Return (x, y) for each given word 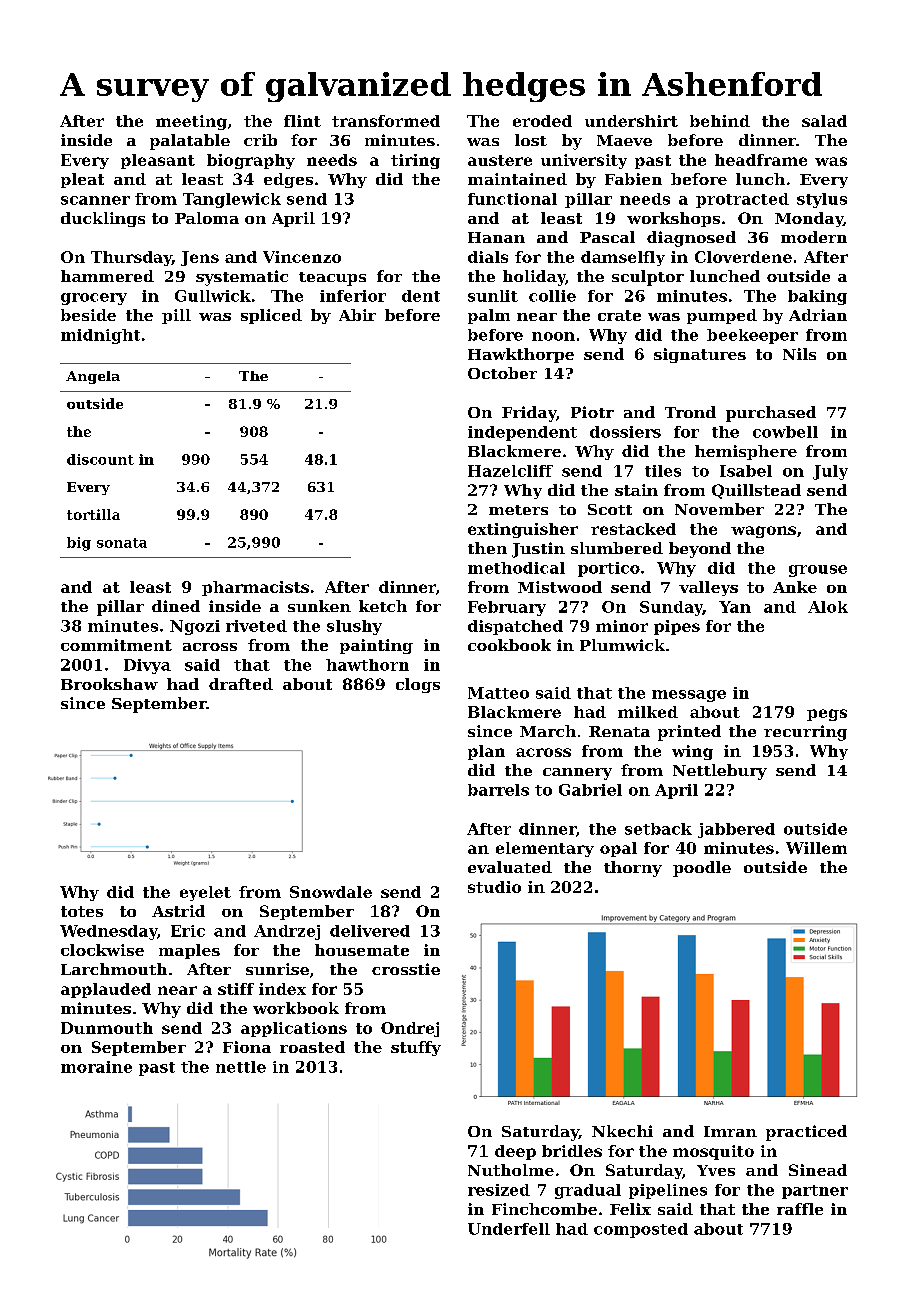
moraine (96, 1067)
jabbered (736, 830)
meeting (191, 122)
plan (486, 752)
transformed (386, 121)
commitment (116, 645)
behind (720, 121)
